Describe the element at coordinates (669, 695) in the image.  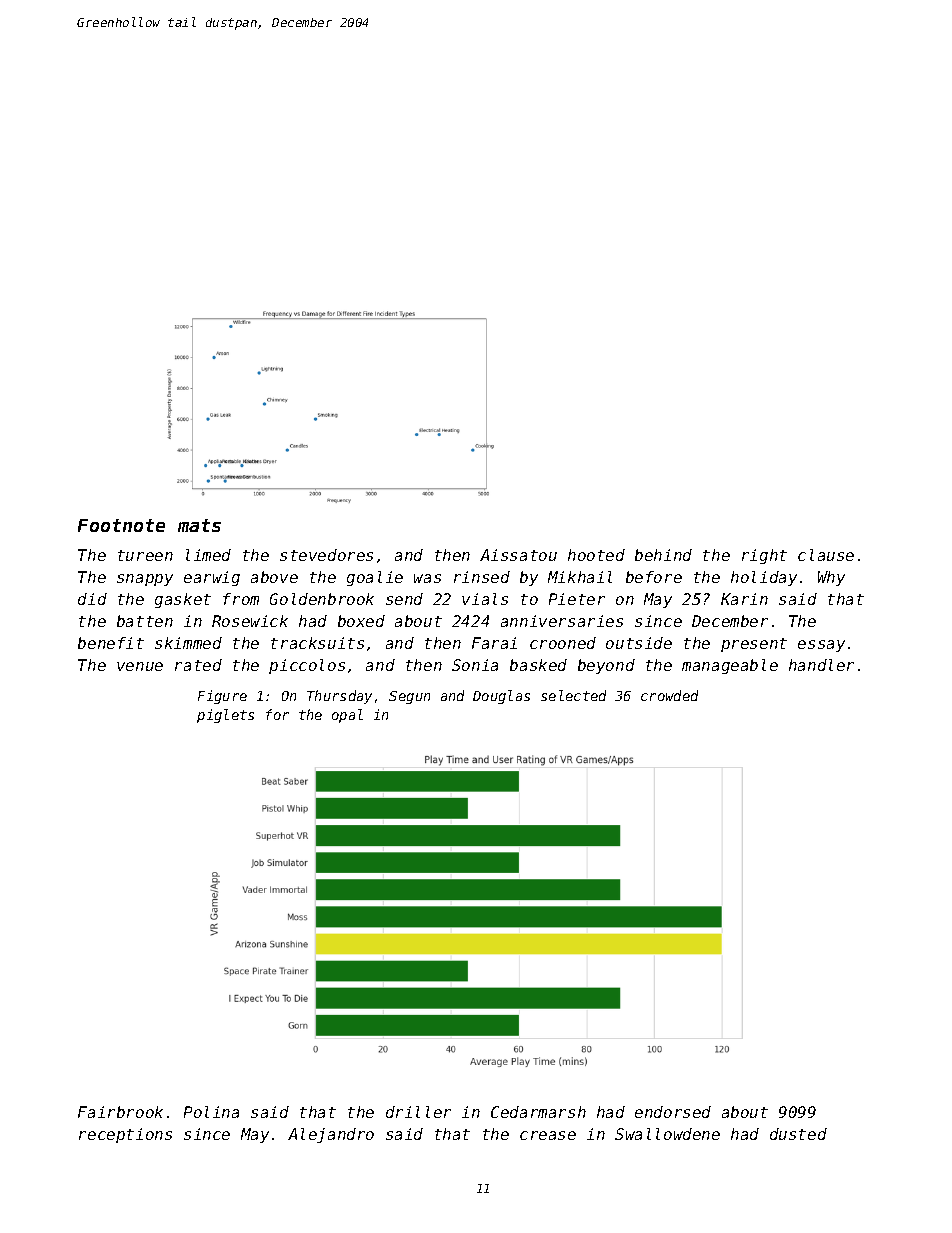
I see `crowded` at that location.
